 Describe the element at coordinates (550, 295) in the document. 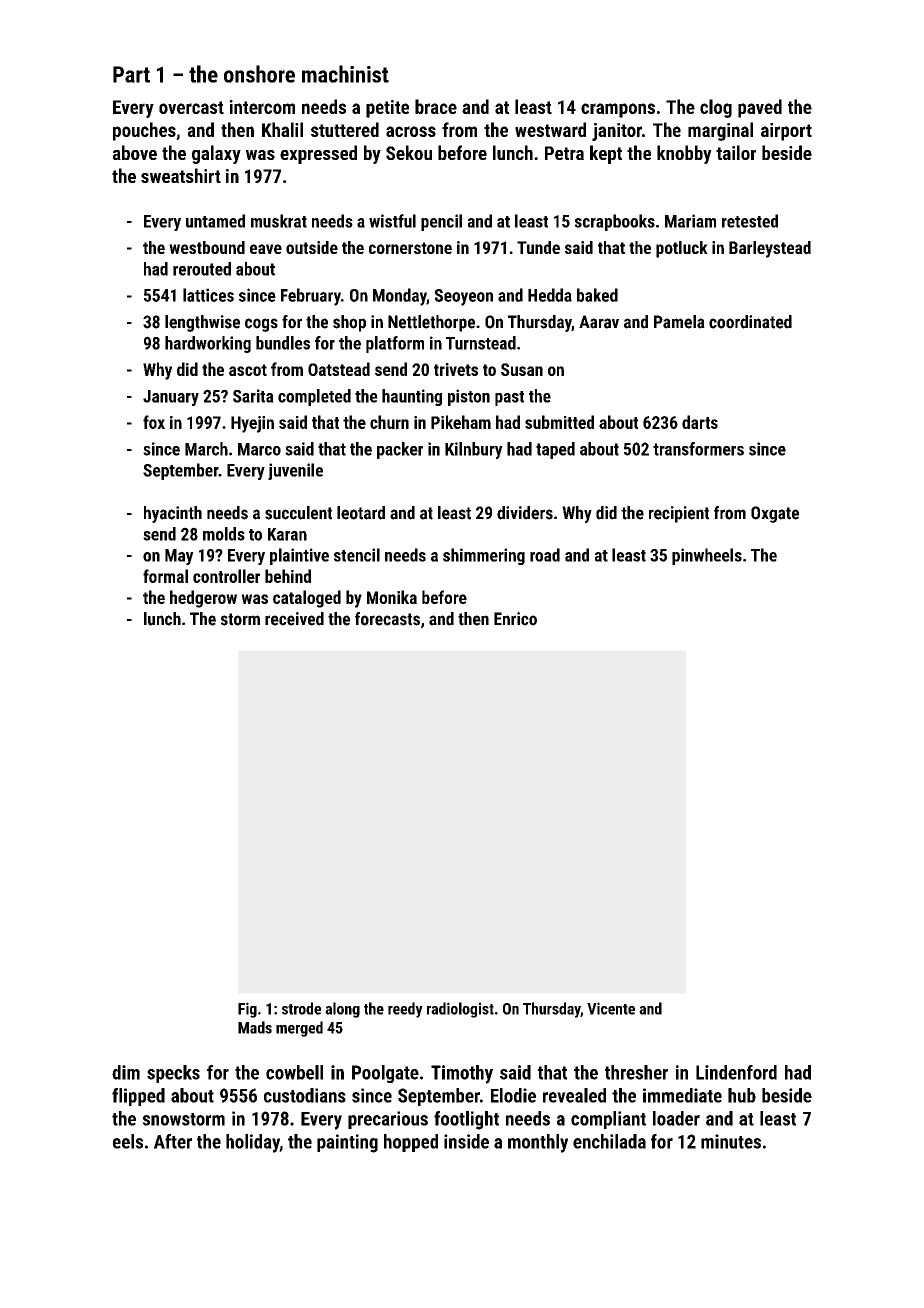

I see `Hedda` at that location.
